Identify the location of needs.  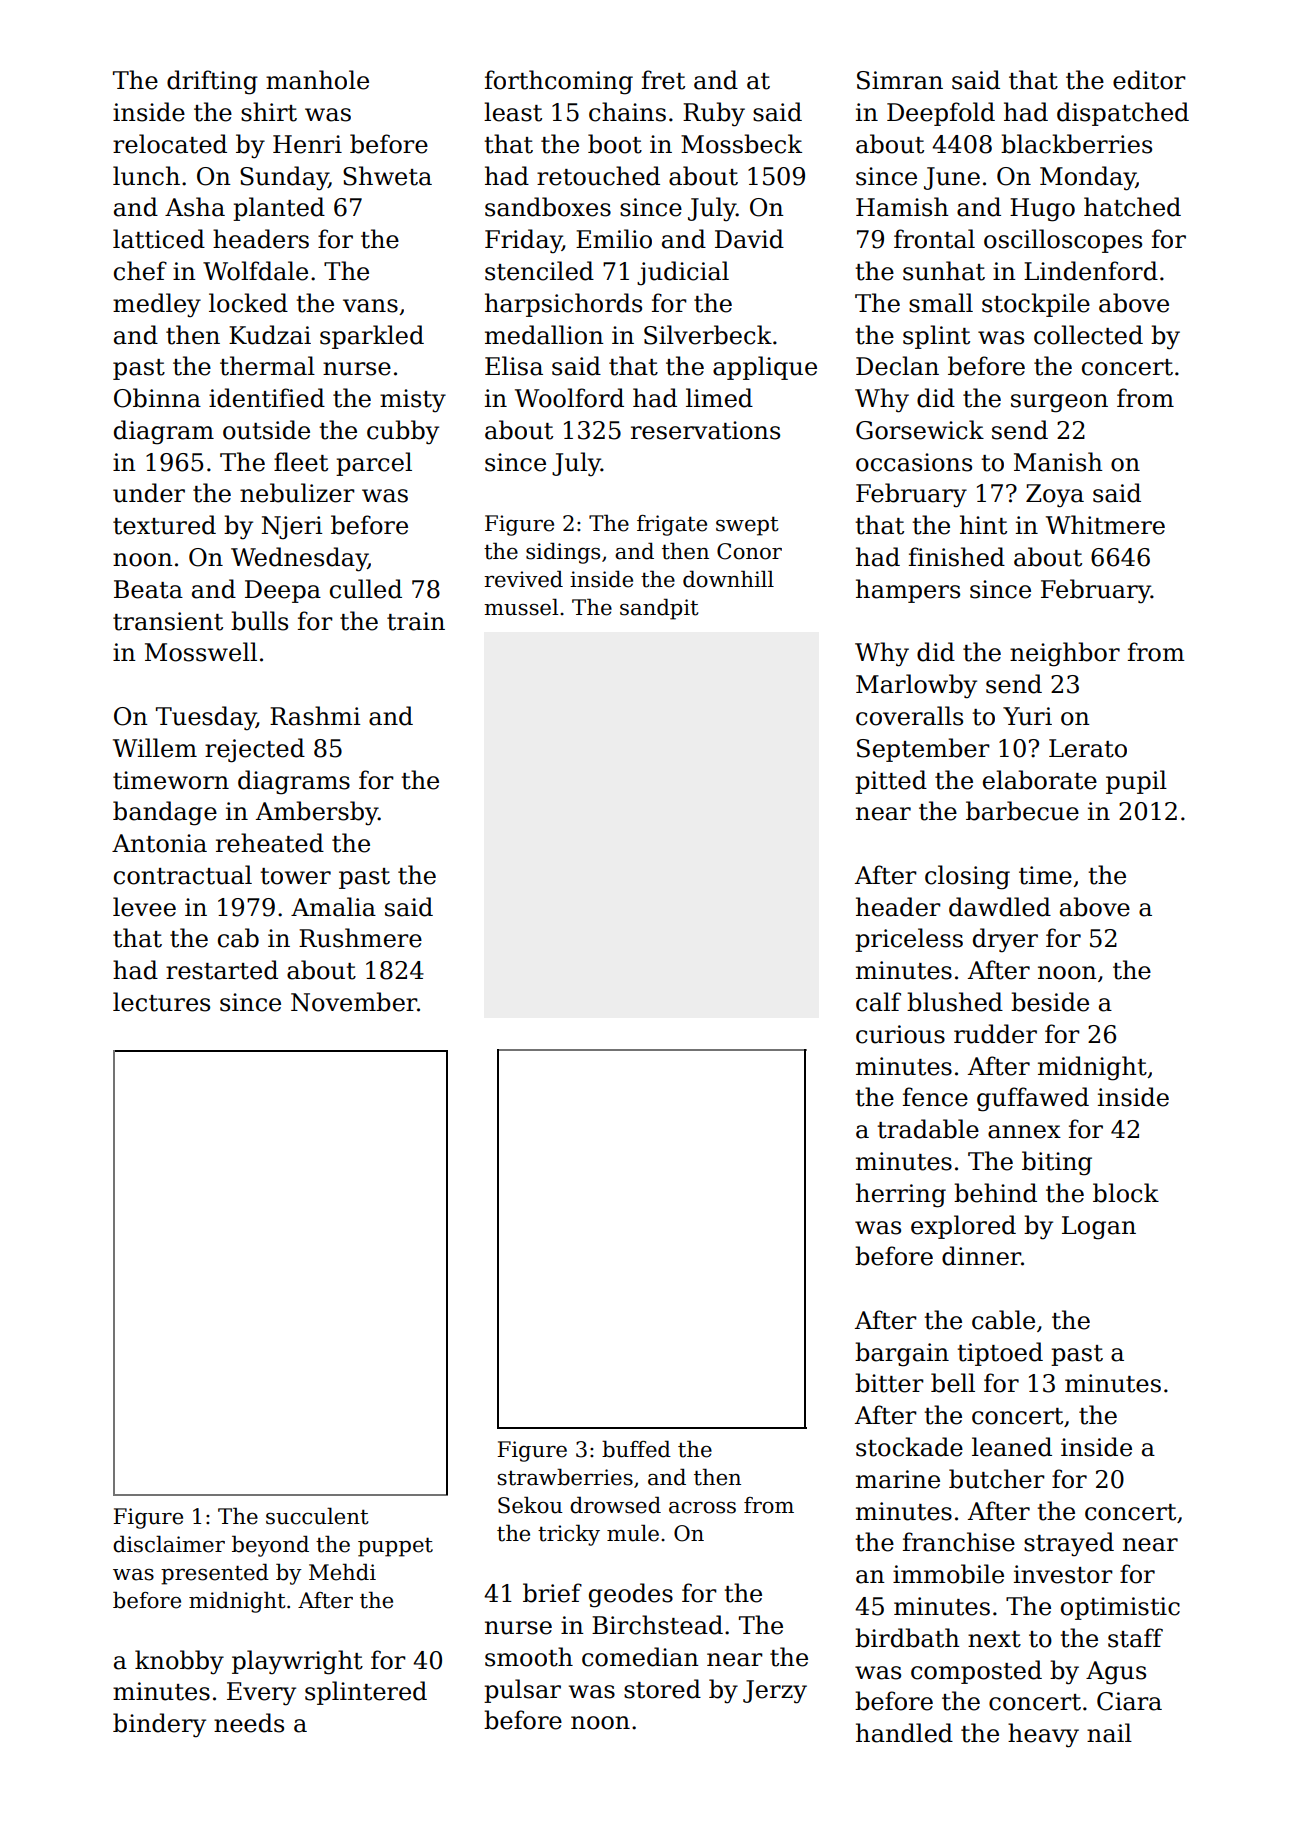
(249, 1723).
